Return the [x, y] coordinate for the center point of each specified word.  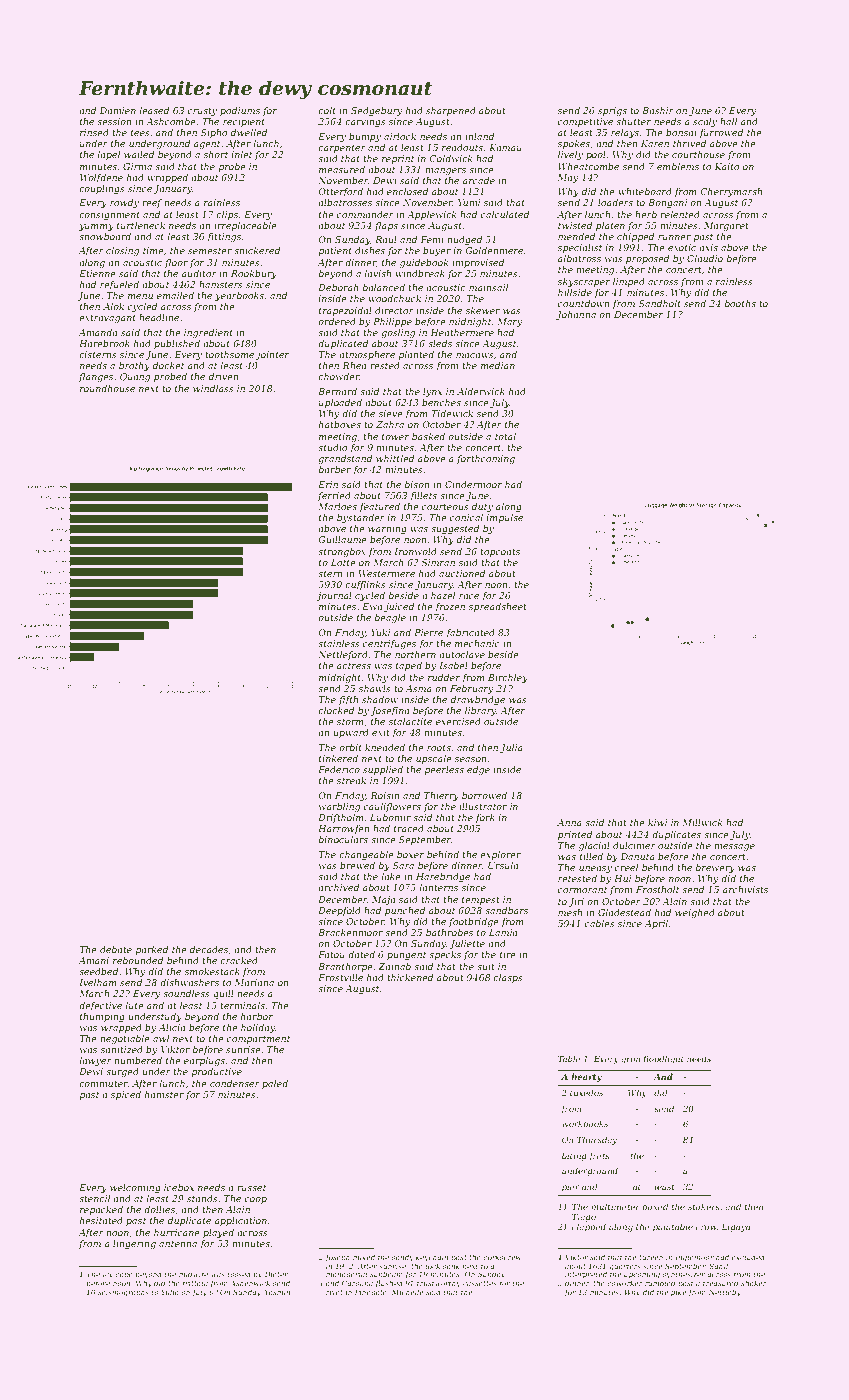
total [505, 436]
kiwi [657, 822]
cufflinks [365, 585]
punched [405, 911]
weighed [695, 913]
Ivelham [98, 982]
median [498, 365]
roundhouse [107, 388]
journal [334, 596]
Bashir [658, 110]
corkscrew [502, 1257]
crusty [202, 112]
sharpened [451, 111]
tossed [239, 1274]
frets [599, 1156]
